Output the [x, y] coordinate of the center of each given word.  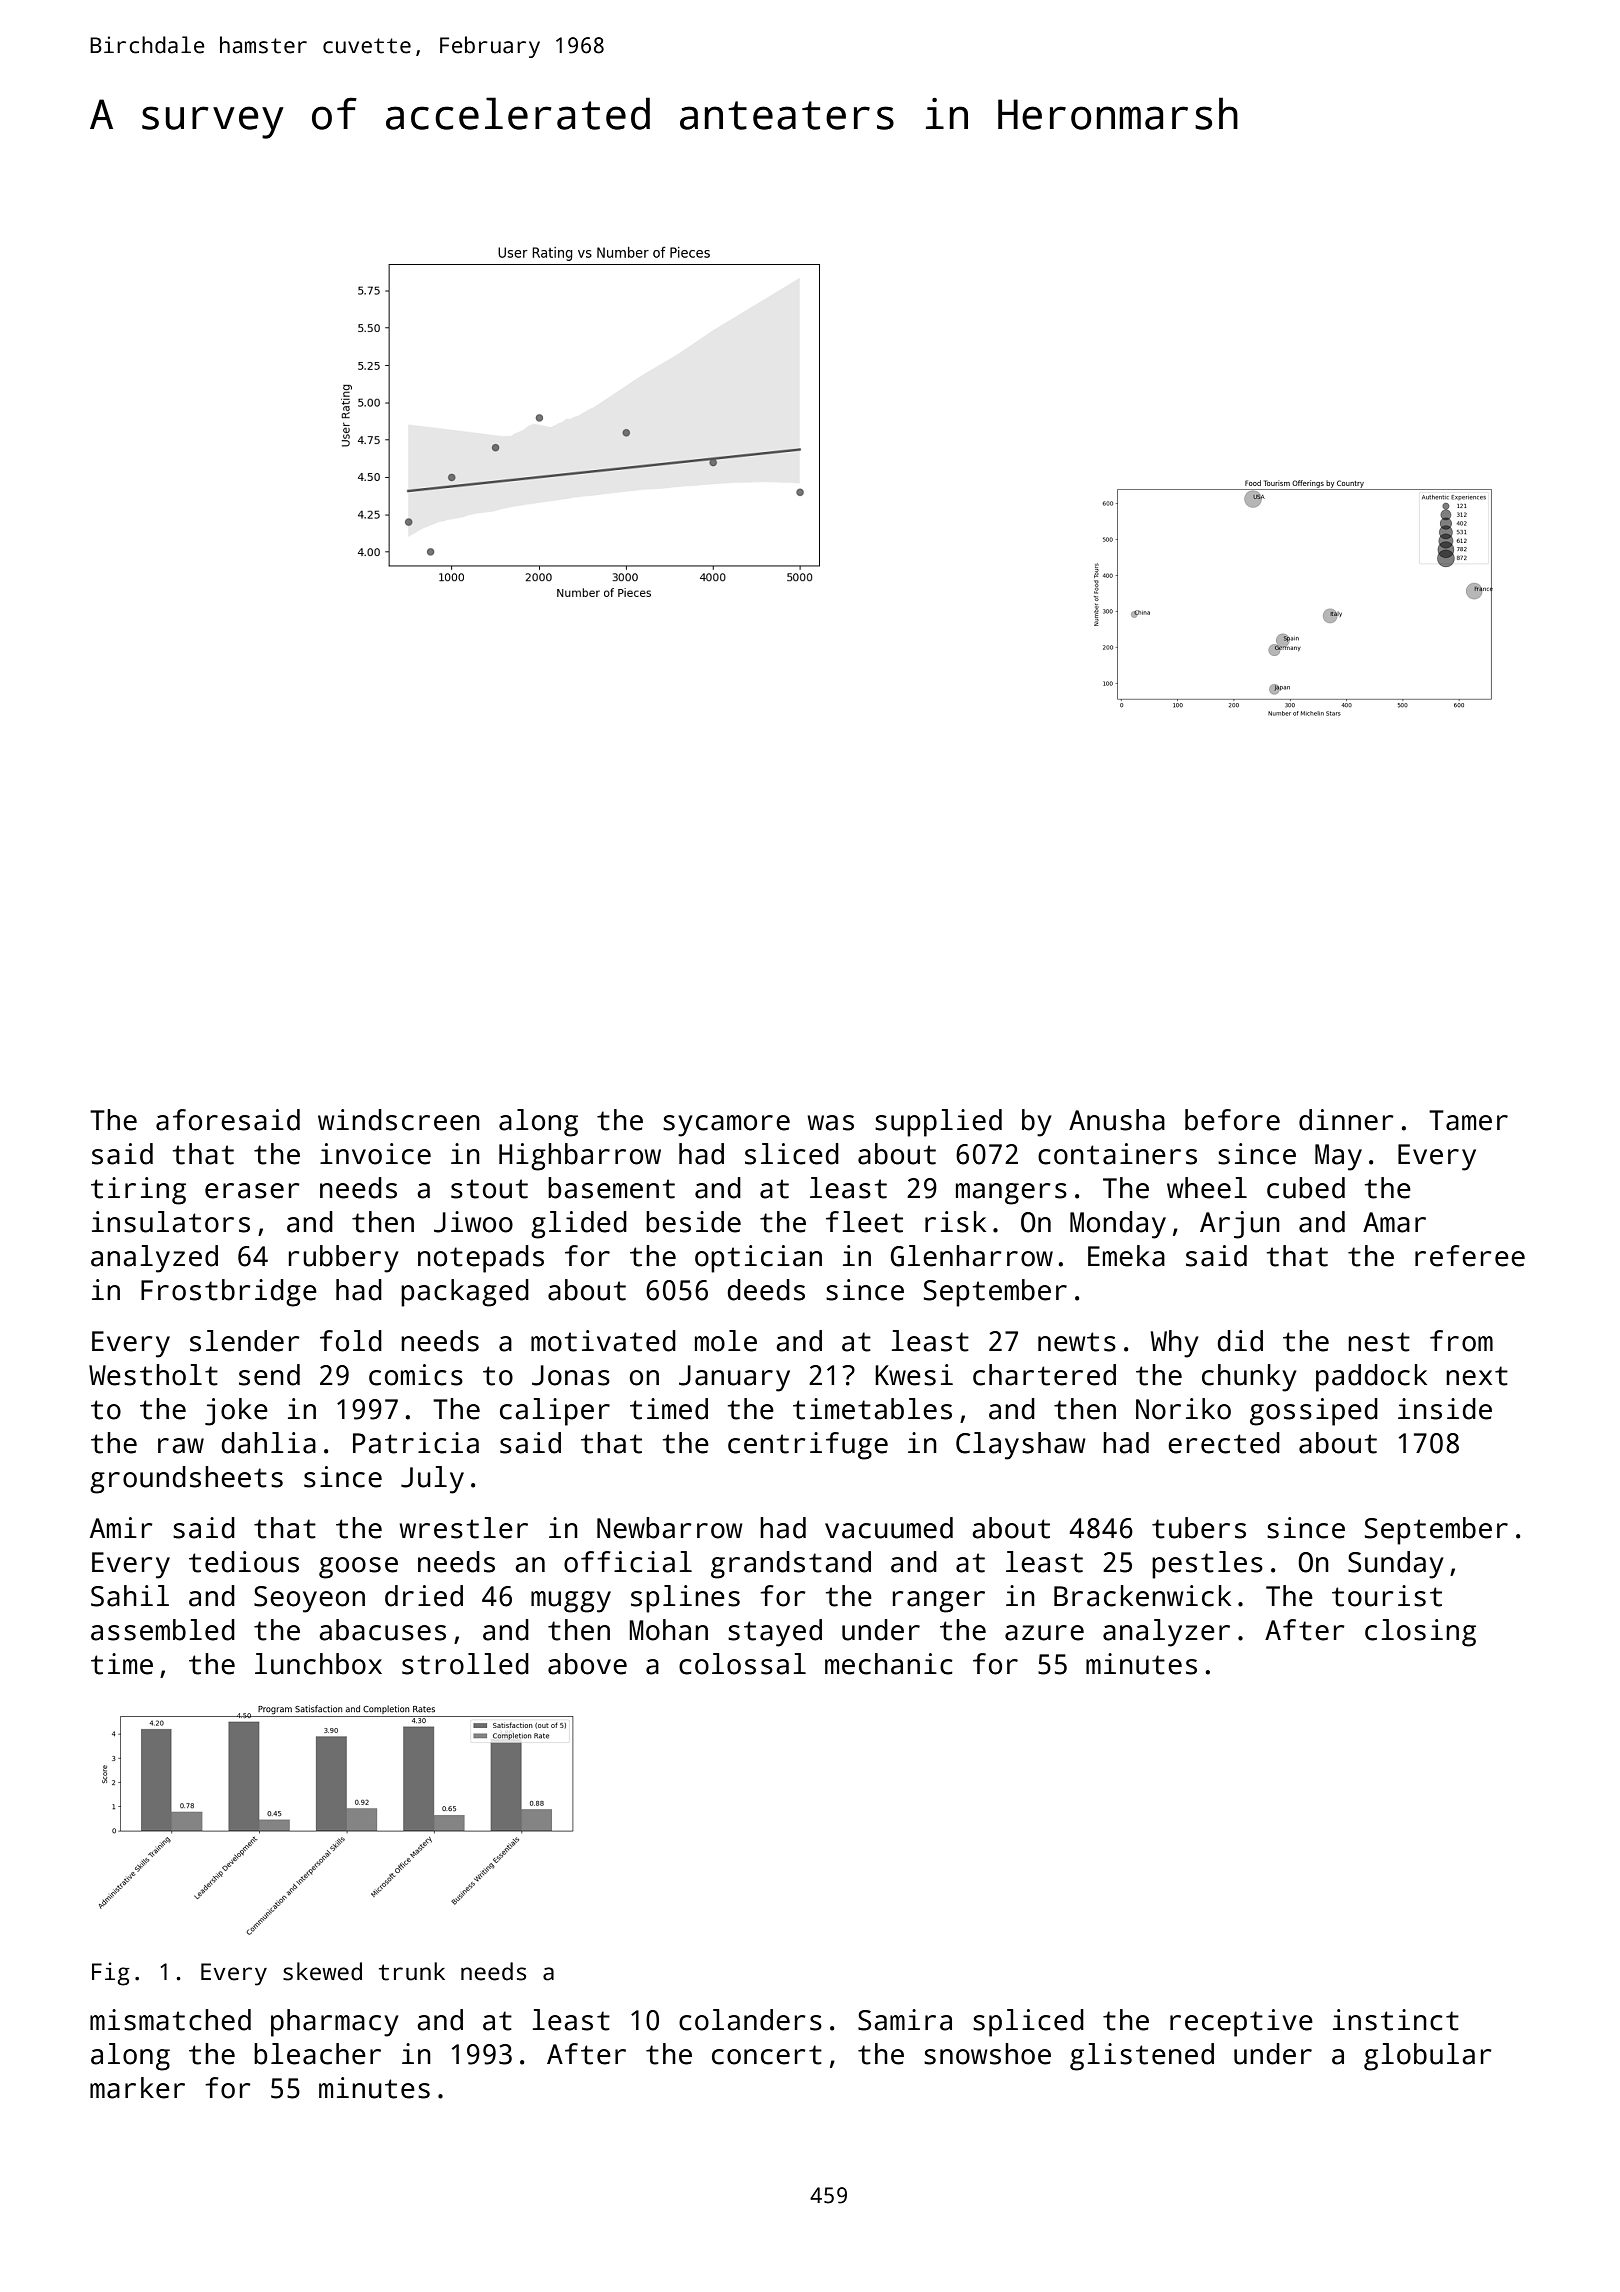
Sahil [130, 1596]
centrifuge [808, 1446]
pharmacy [335, 2023]
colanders [750, 2020]
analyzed [154, 1259]
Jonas [571, 1375]
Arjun [1240, 1225]
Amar [1394, 1222]
